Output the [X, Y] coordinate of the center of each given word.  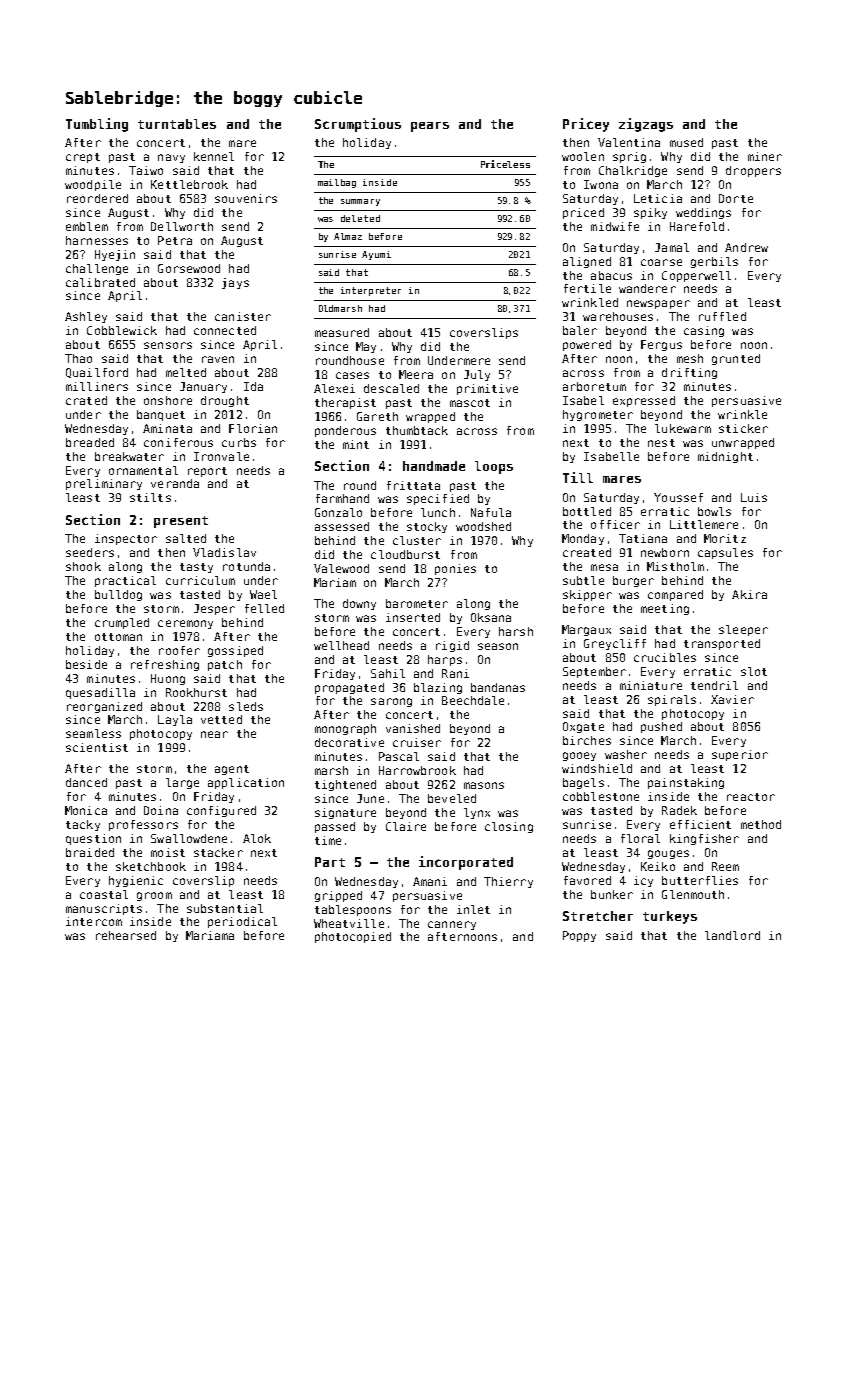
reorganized [104, 707]
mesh [690, 358]
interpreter [371, 291]
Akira [749, 594]
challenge [97, 269]
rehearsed [126, 935]
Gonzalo [338, 512]
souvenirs [246, 198]
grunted [736, 359]
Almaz [348, 236]
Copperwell [696, 276]
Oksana [491, 617]
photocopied [353, 937]
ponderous [345, 431]
